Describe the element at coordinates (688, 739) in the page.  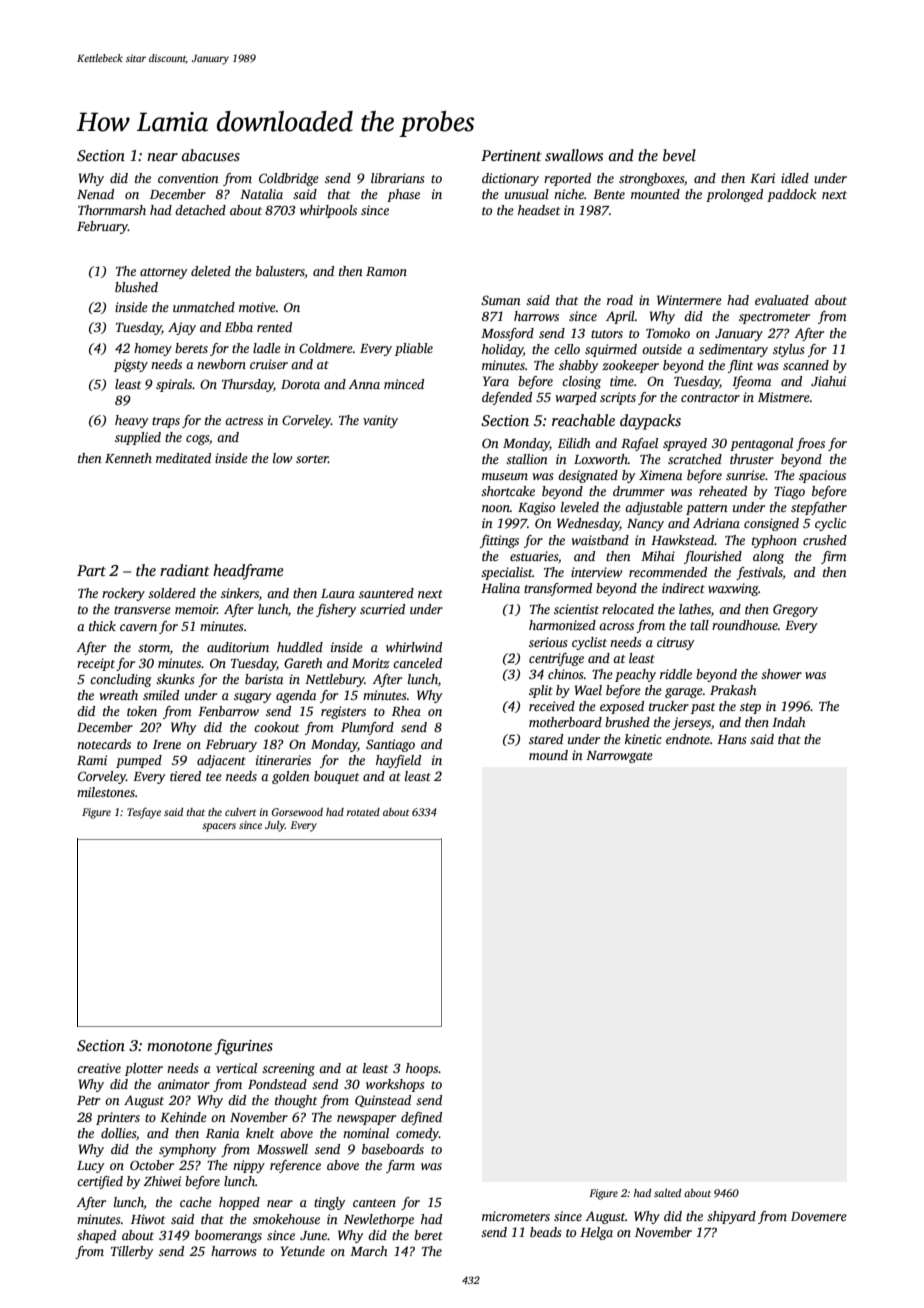
I see `endnote` at that location.
